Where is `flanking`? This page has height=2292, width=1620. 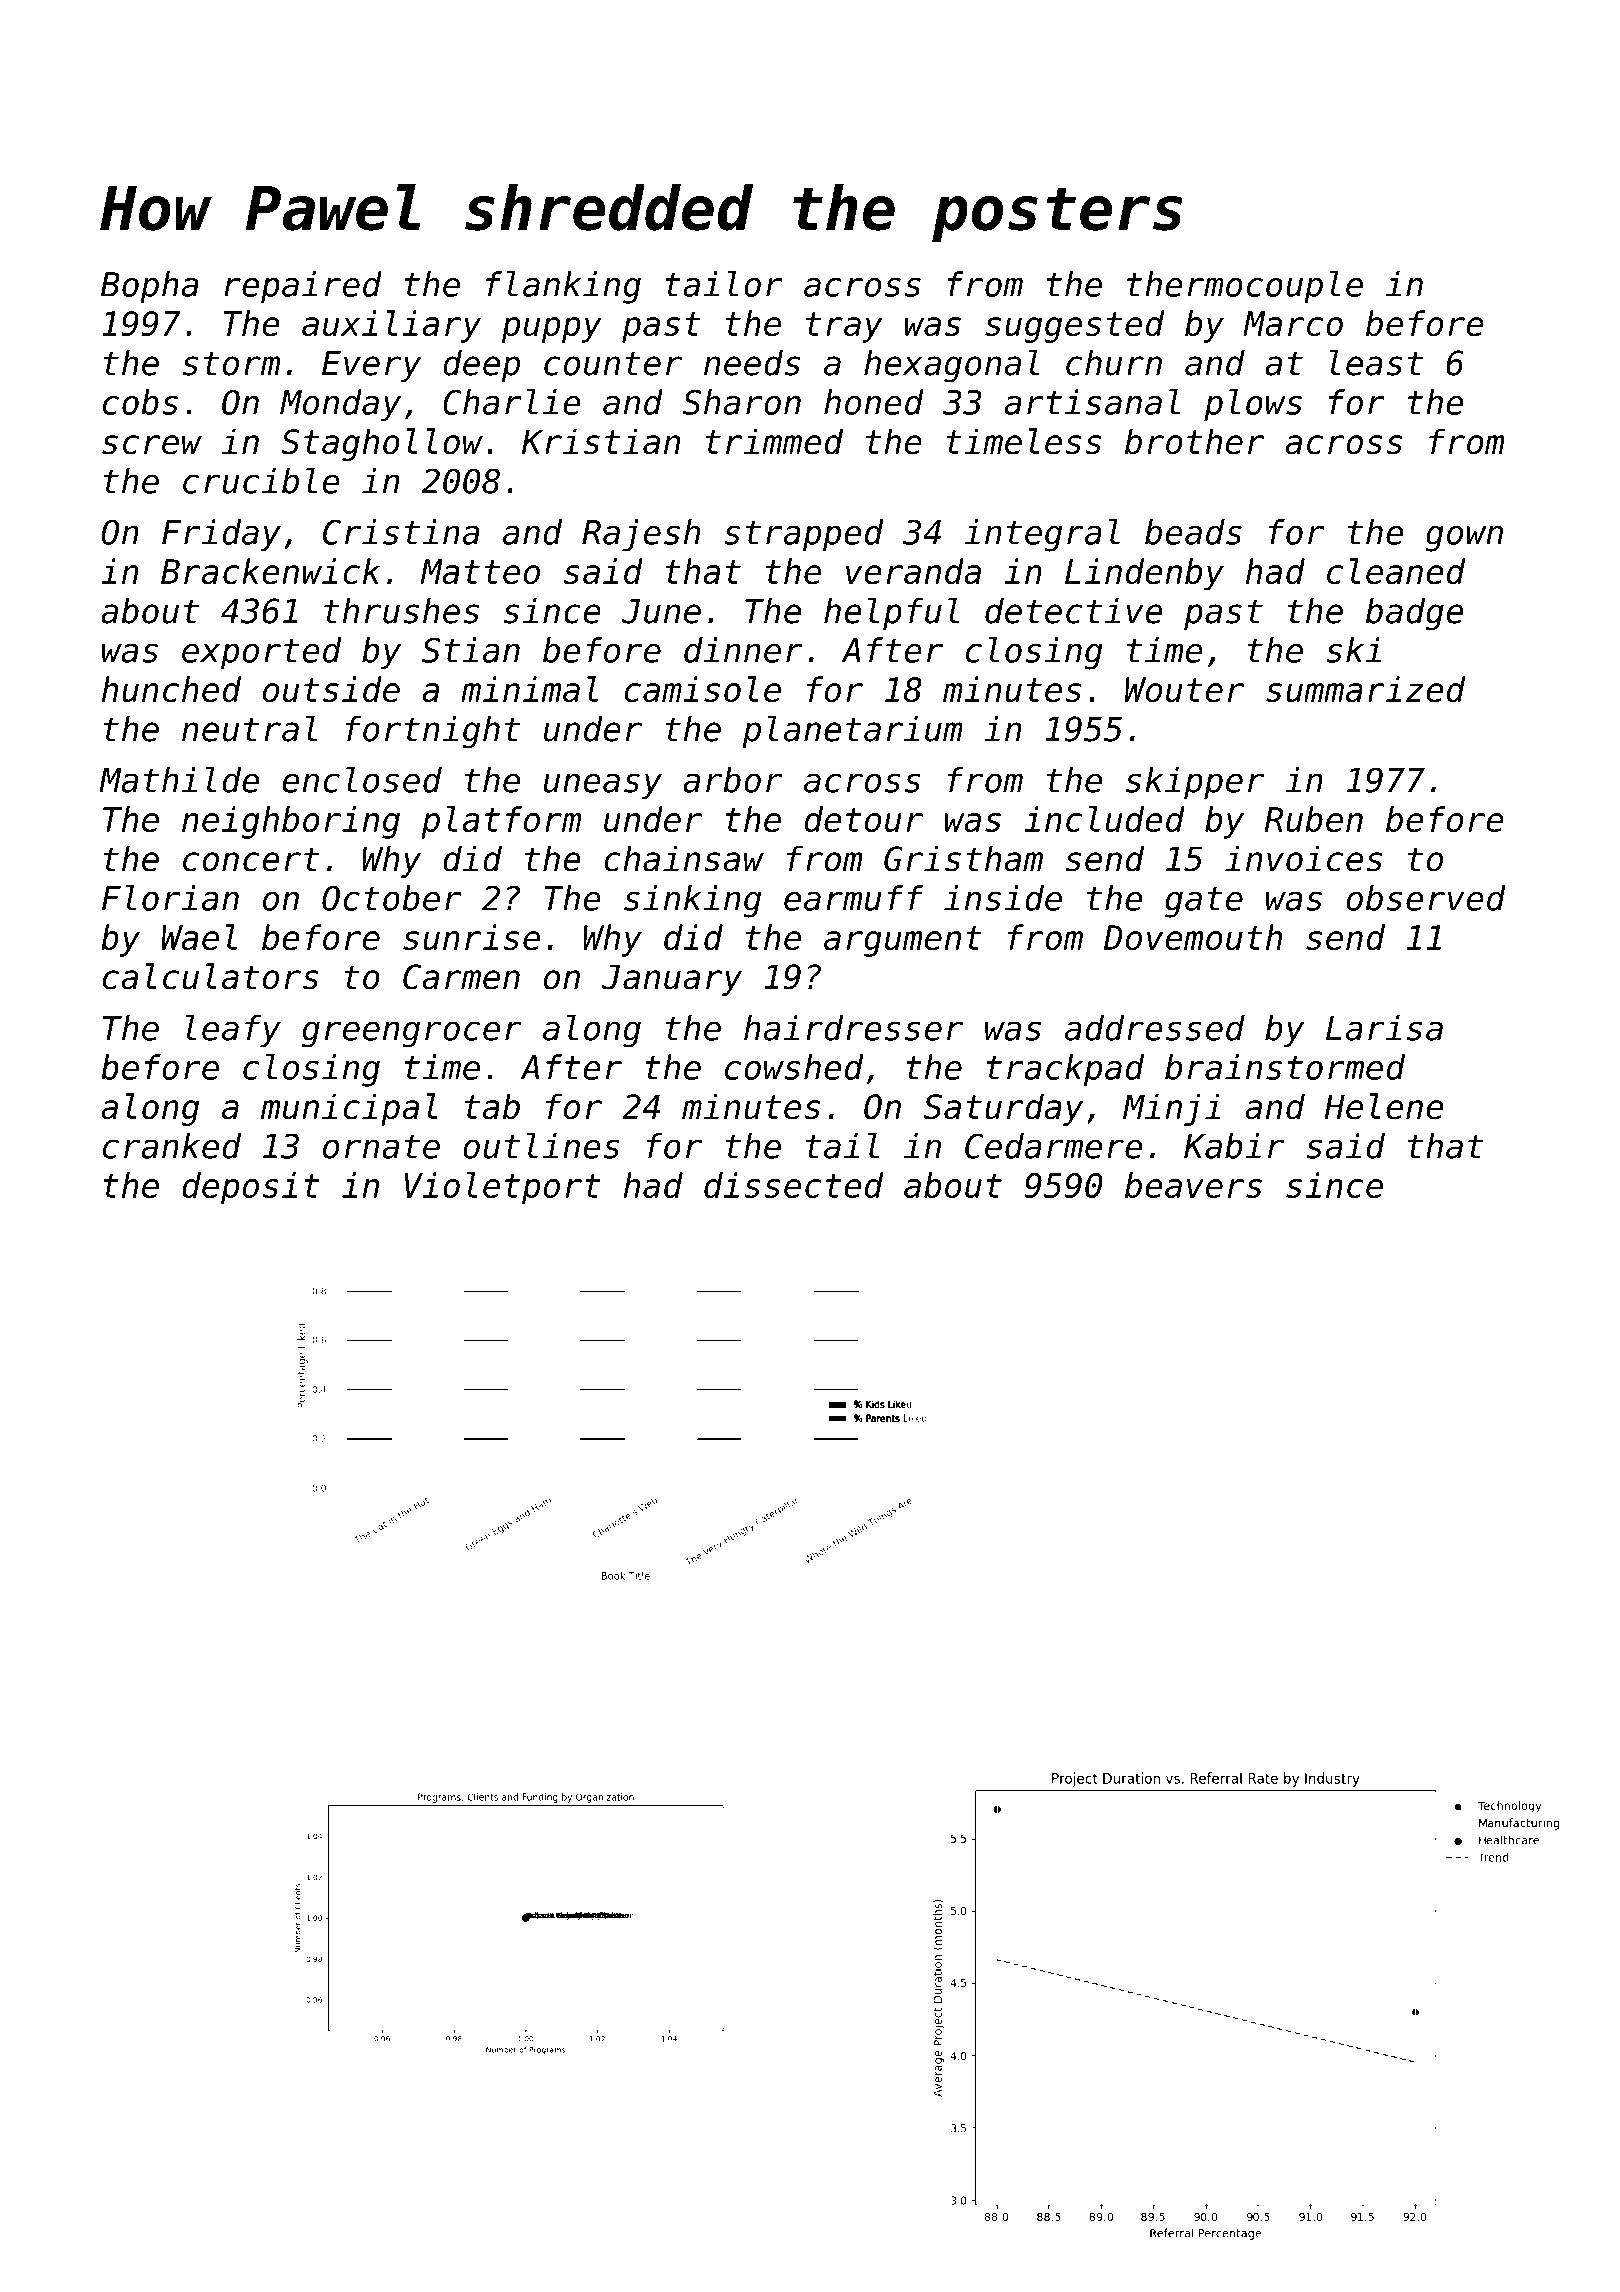
flanking is located at coordinates (563, 287).
